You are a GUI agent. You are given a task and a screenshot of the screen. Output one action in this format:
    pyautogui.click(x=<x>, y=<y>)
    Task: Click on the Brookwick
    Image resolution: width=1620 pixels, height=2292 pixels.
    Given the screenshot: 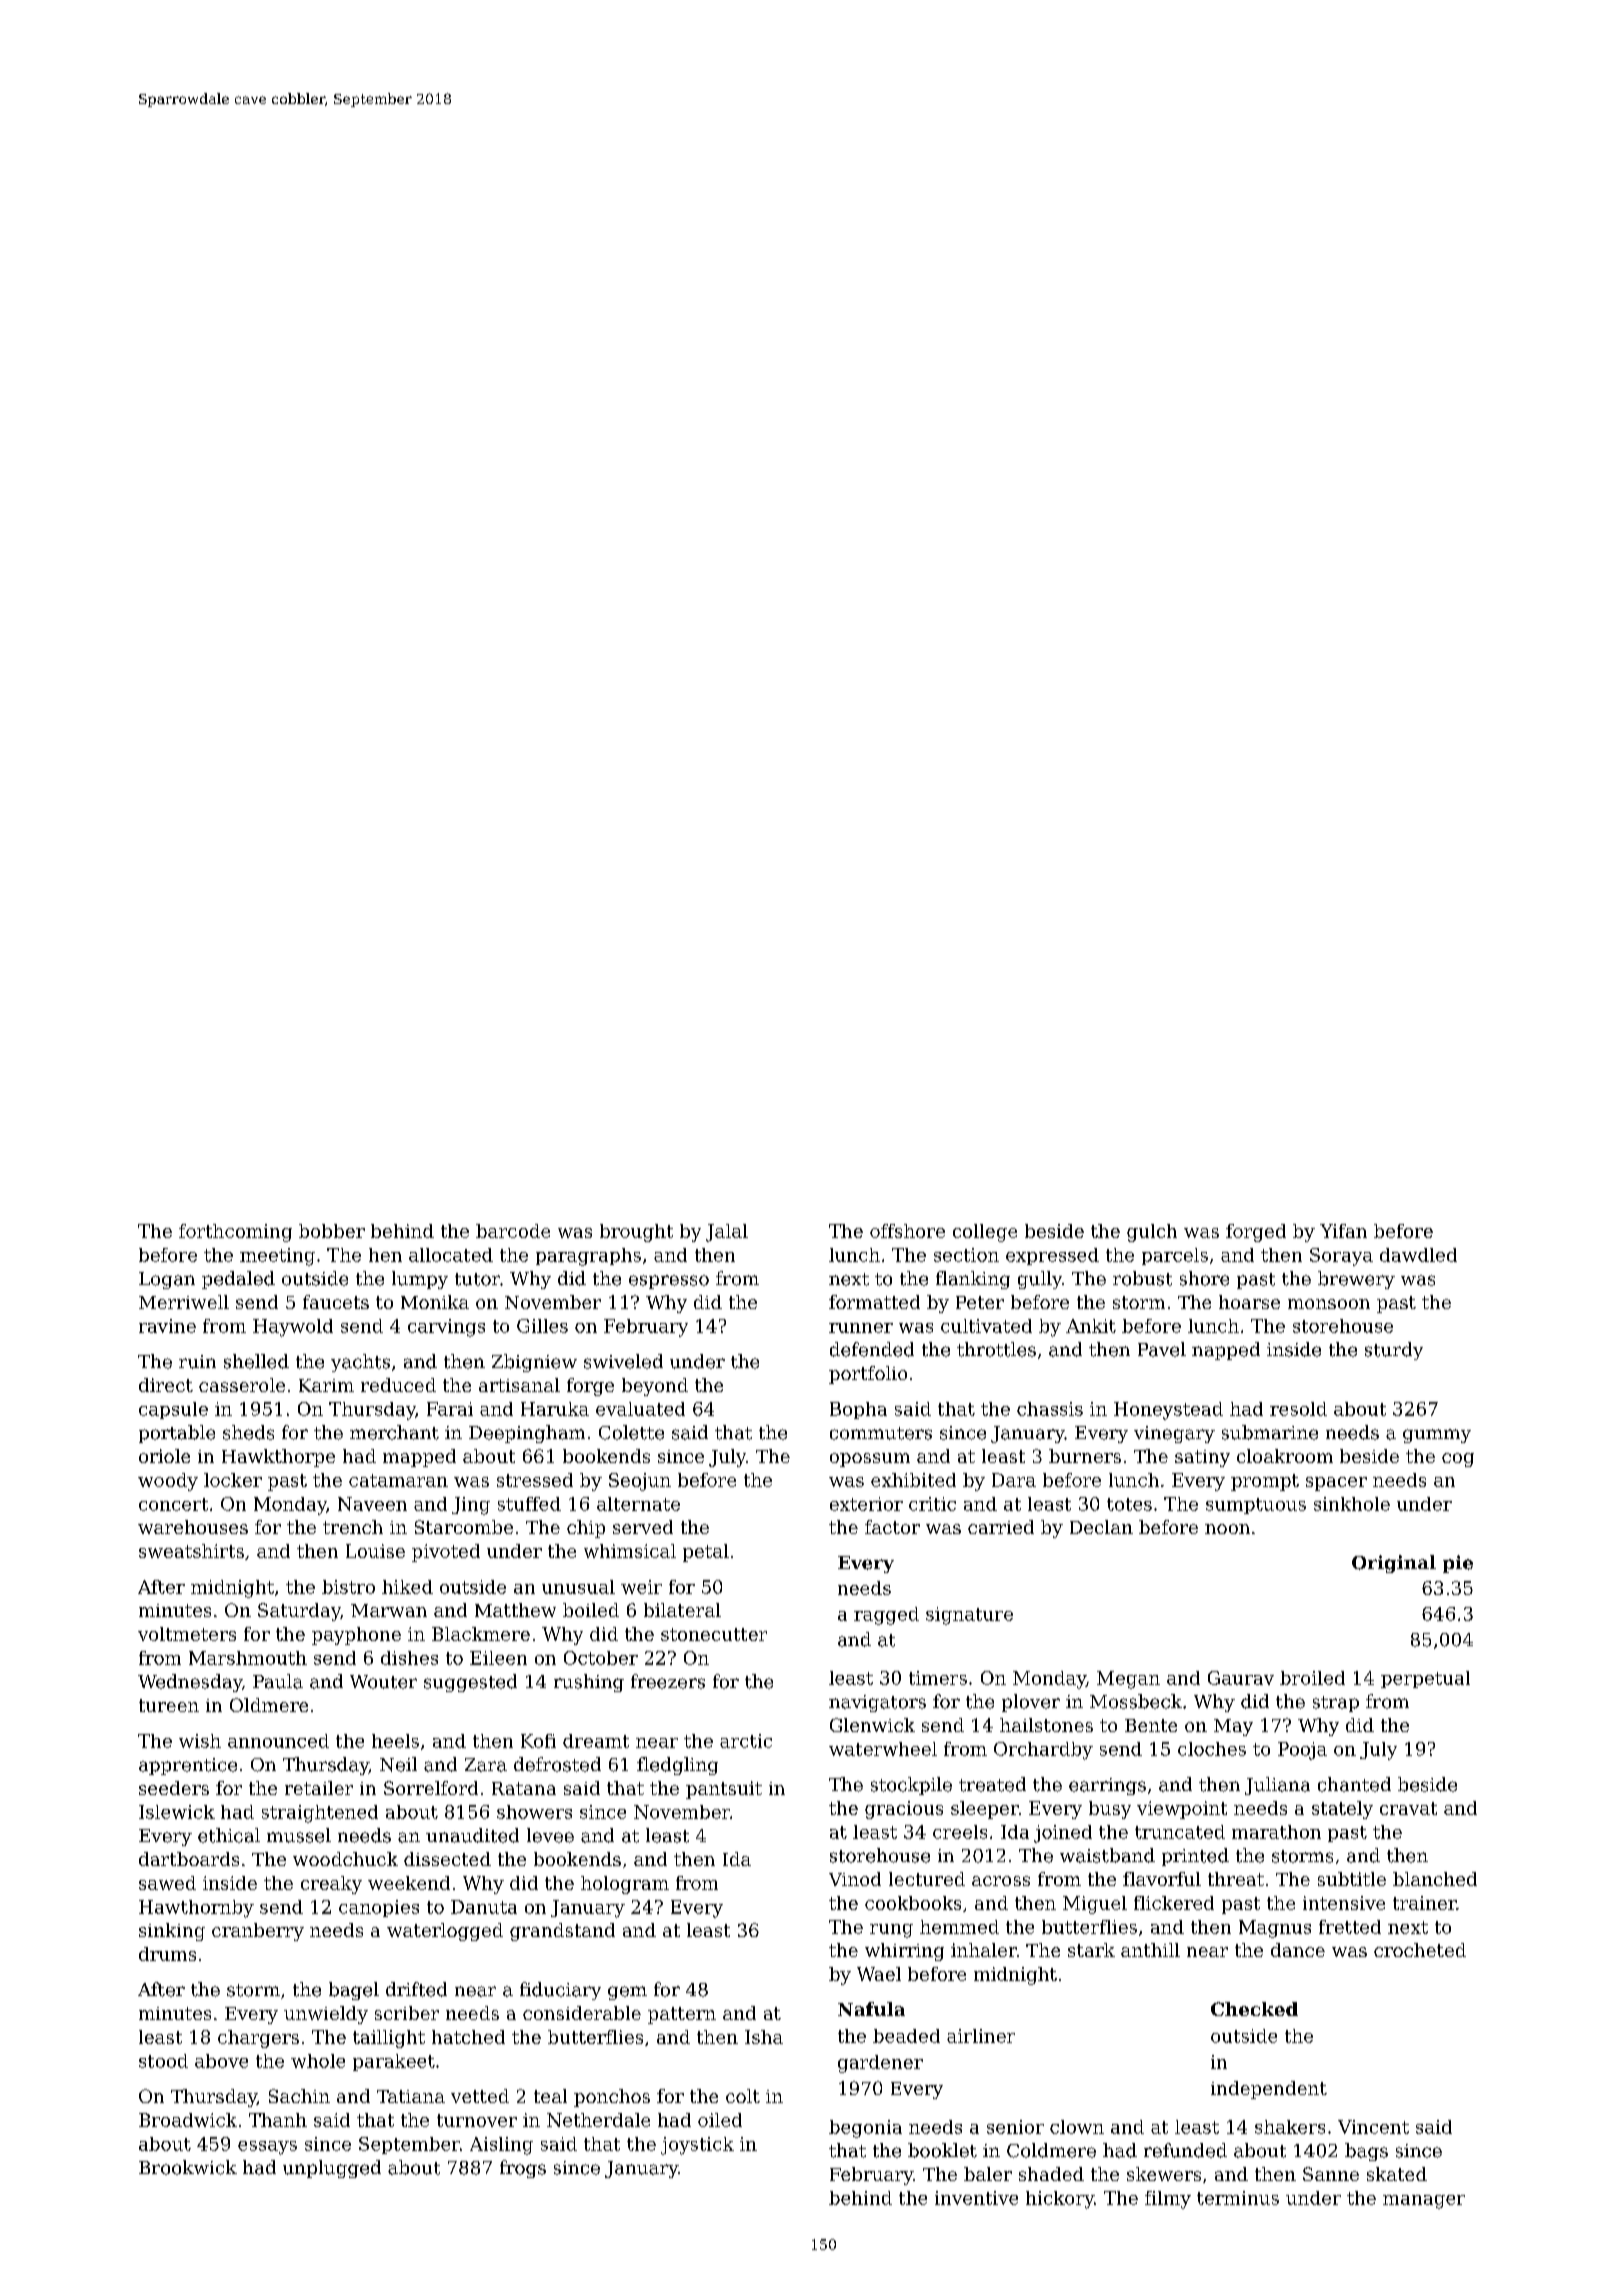 What is the action you would take?
    pyautogui.click(x=188, y=2167)
